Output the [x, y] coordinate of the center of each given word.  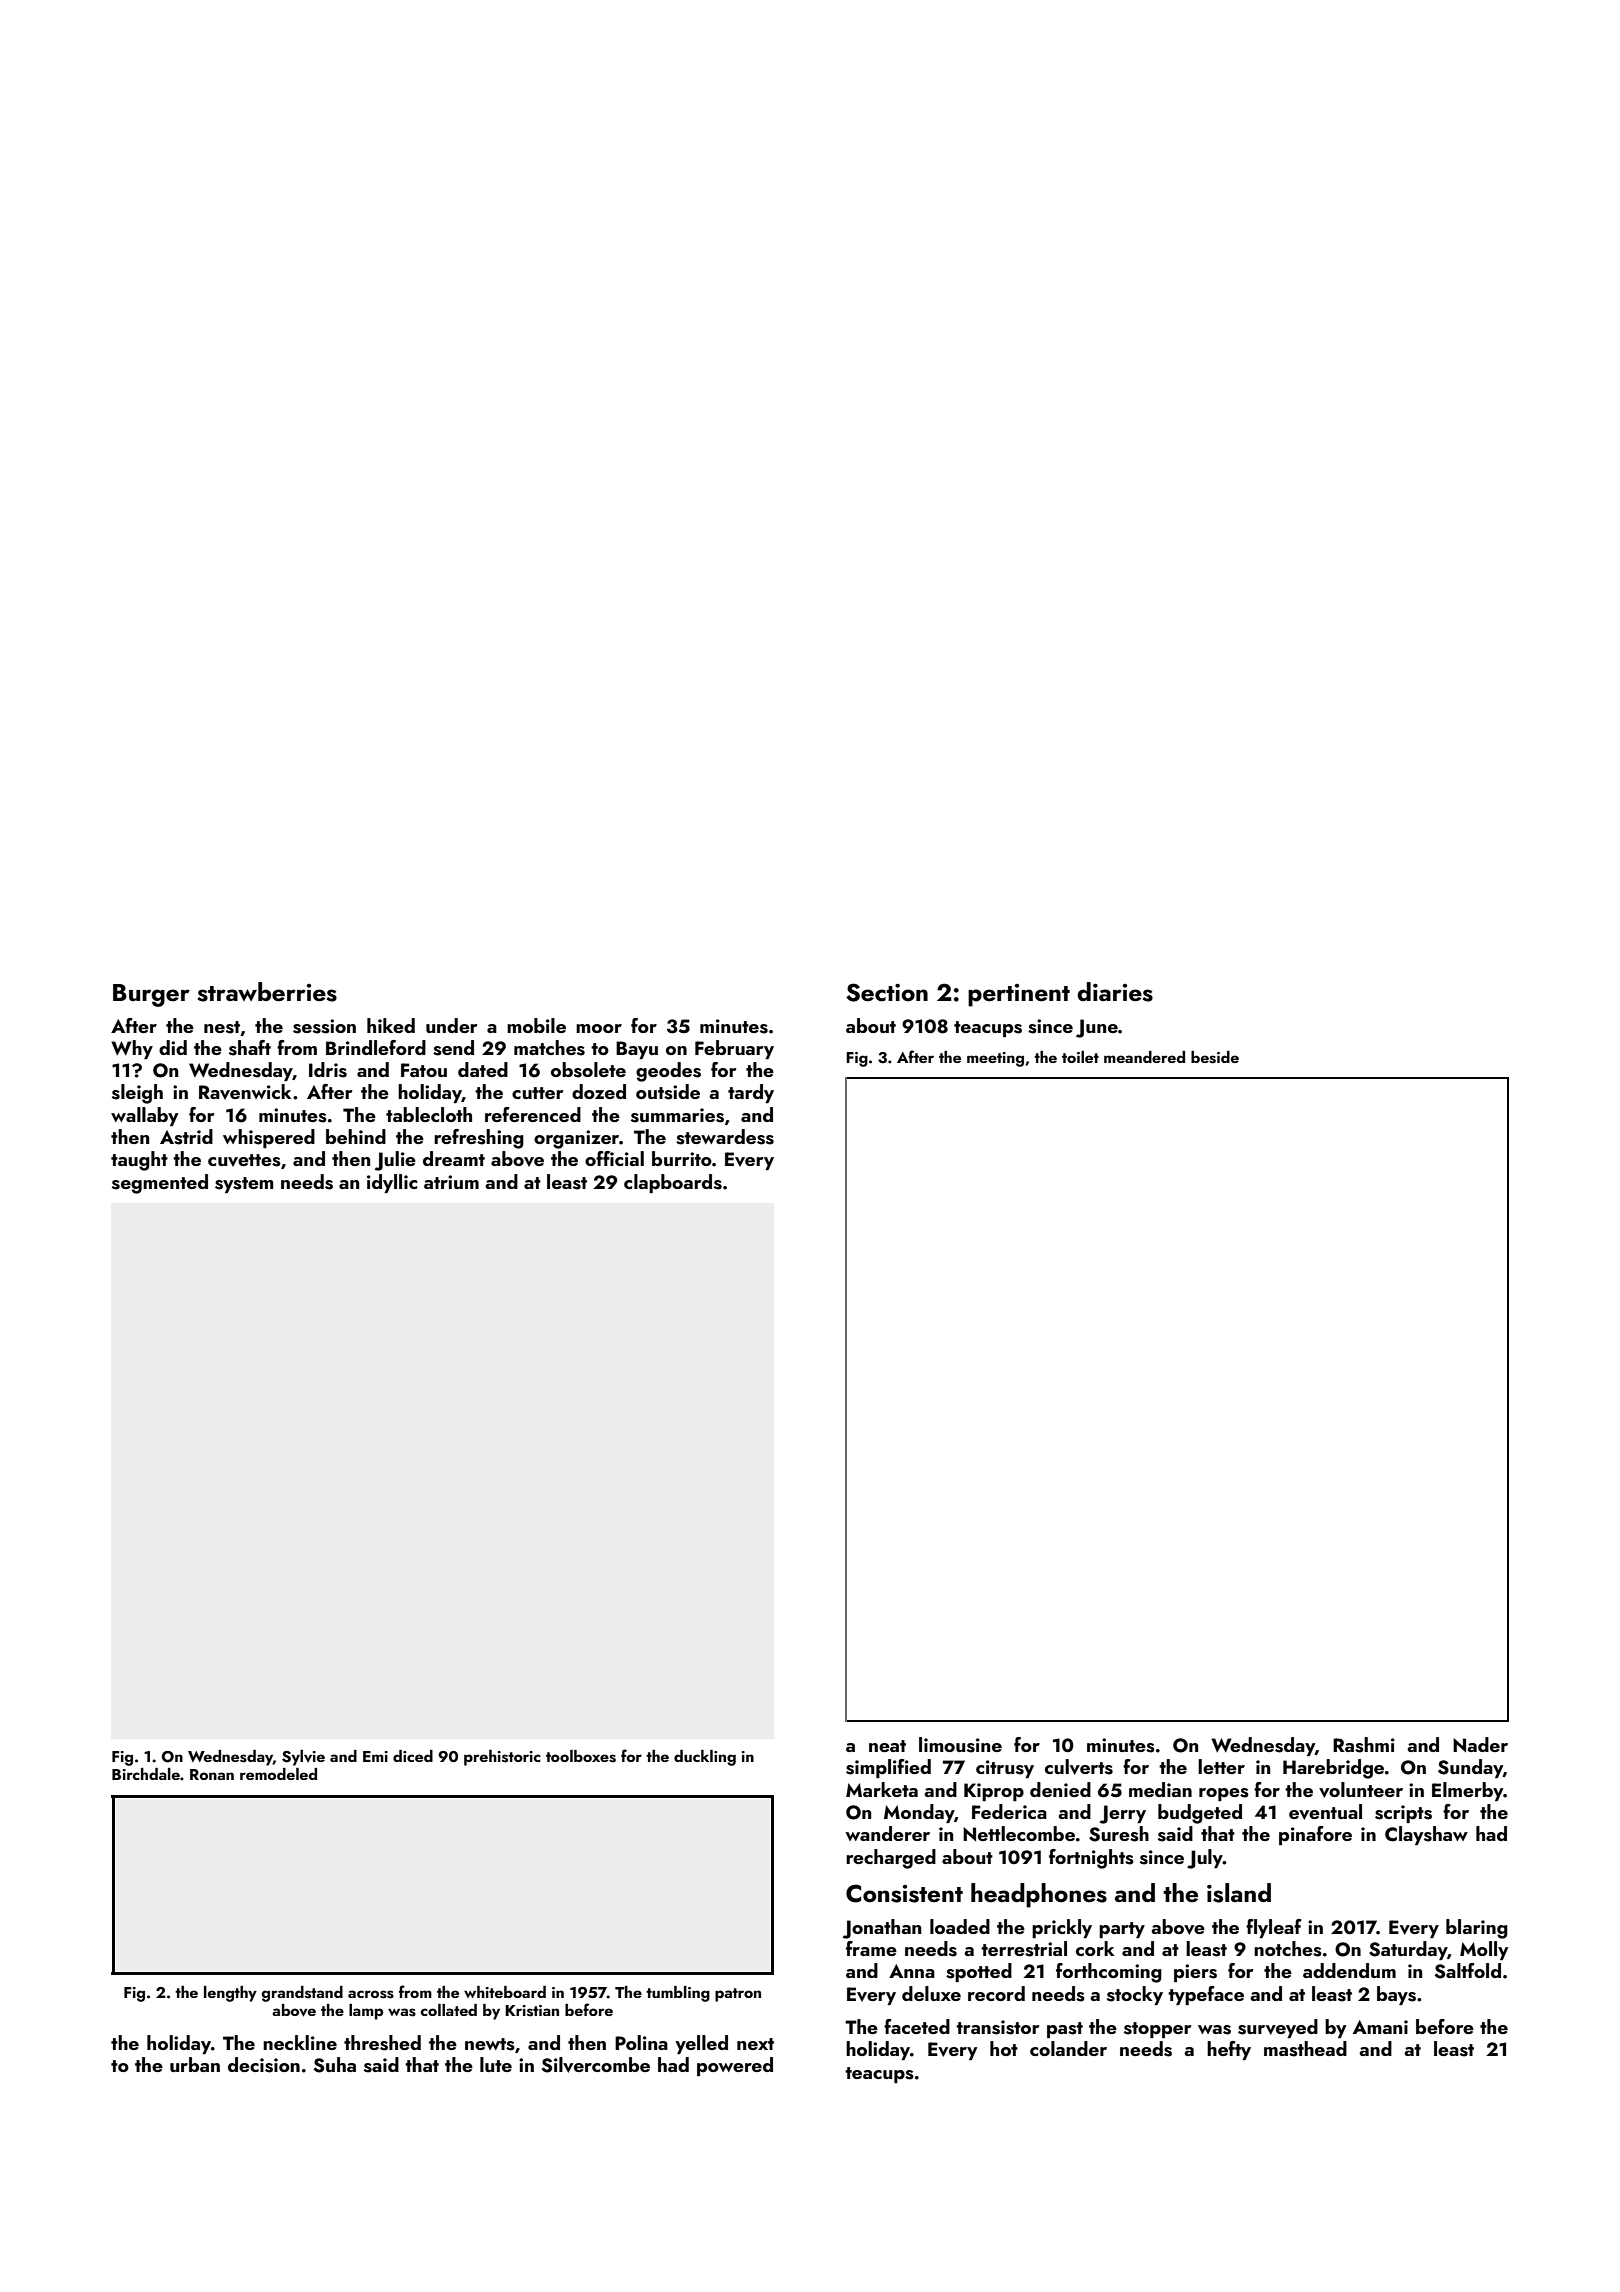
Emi [375, 1756]
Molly [1484, 1950]
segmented [160, 1184]
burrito [682, 1158]
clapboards [673, 1183]
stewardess [725, 1137]
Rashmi [1364, 1745]
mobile [536, 1025]
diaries [1115, 992]
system [244, 1185]
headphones [1039, 1895]
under [451, 1025]
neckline [300, 2042]
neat [887, 1746]
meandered [1144, 1057]
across [371, 1994]
